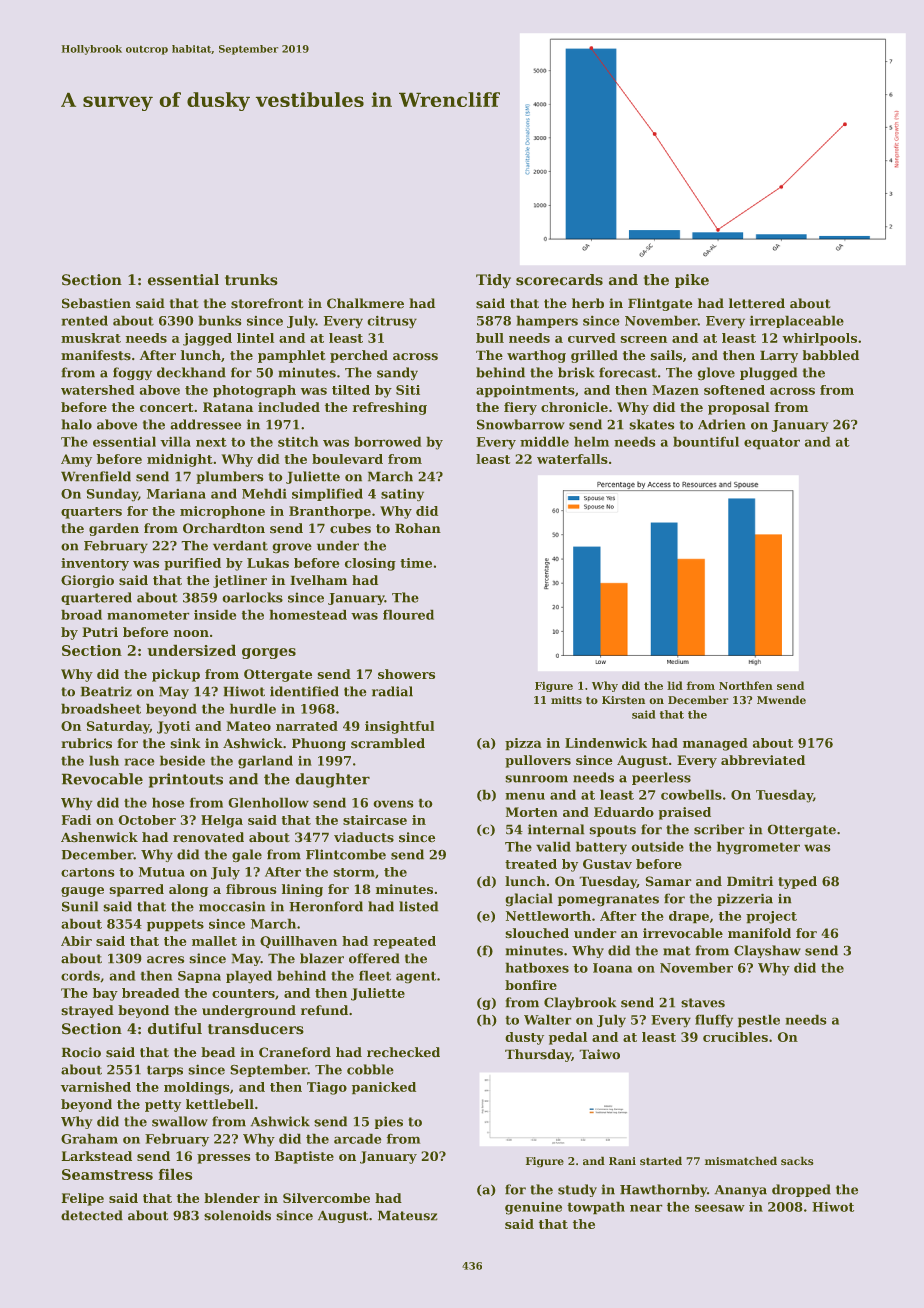  I want to click on insightful, so click(399, 727).
